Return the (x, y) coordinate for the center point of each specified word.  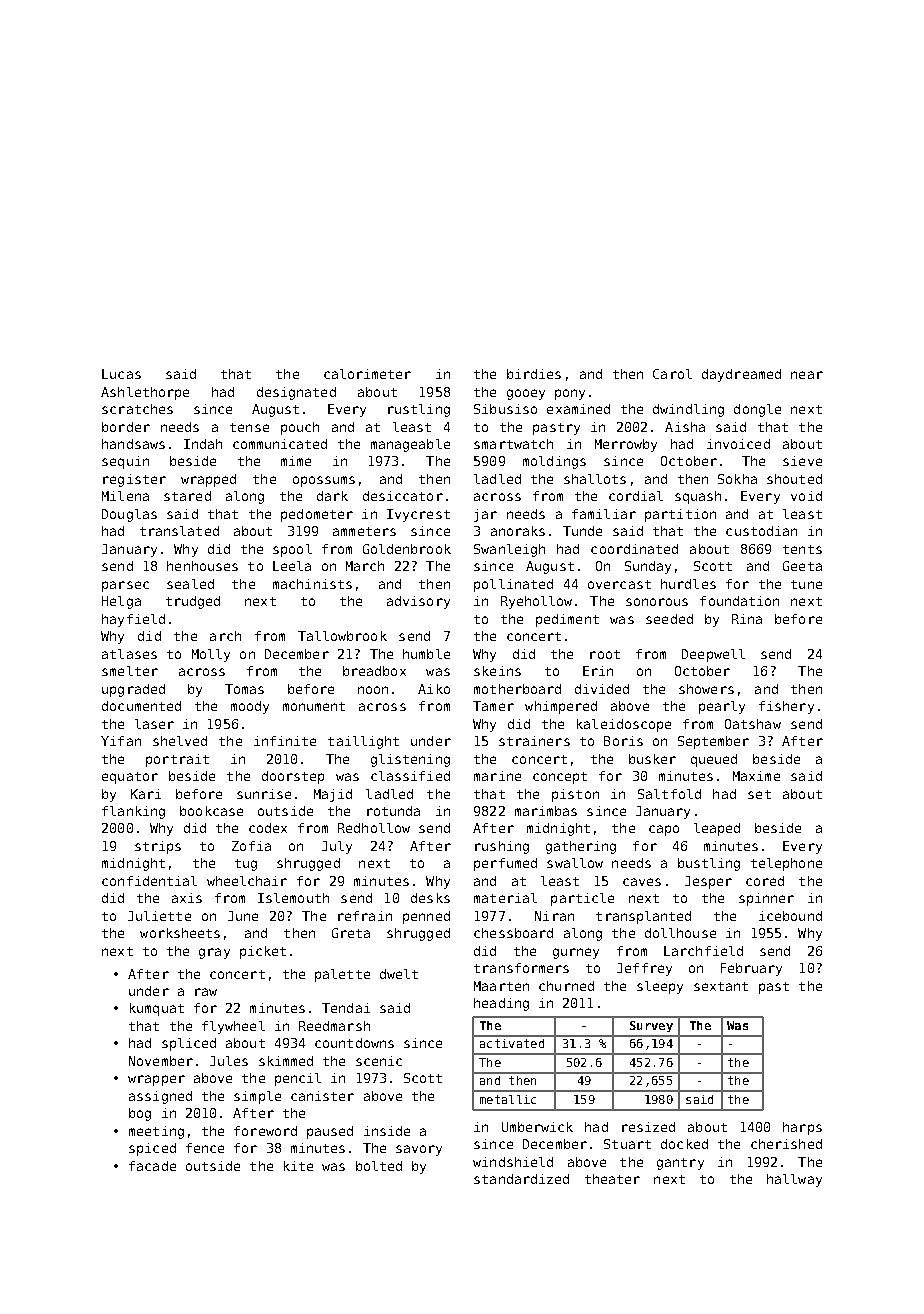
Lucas (121, 374)
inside (387, 1131)
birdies (534, 374)
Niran (554, 916)
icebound (790, 916)
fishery (786, 707)
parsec (125, 586)
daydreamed (741, 375)
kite (298, 1166)
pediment (567, 620)
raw (206, 992)
